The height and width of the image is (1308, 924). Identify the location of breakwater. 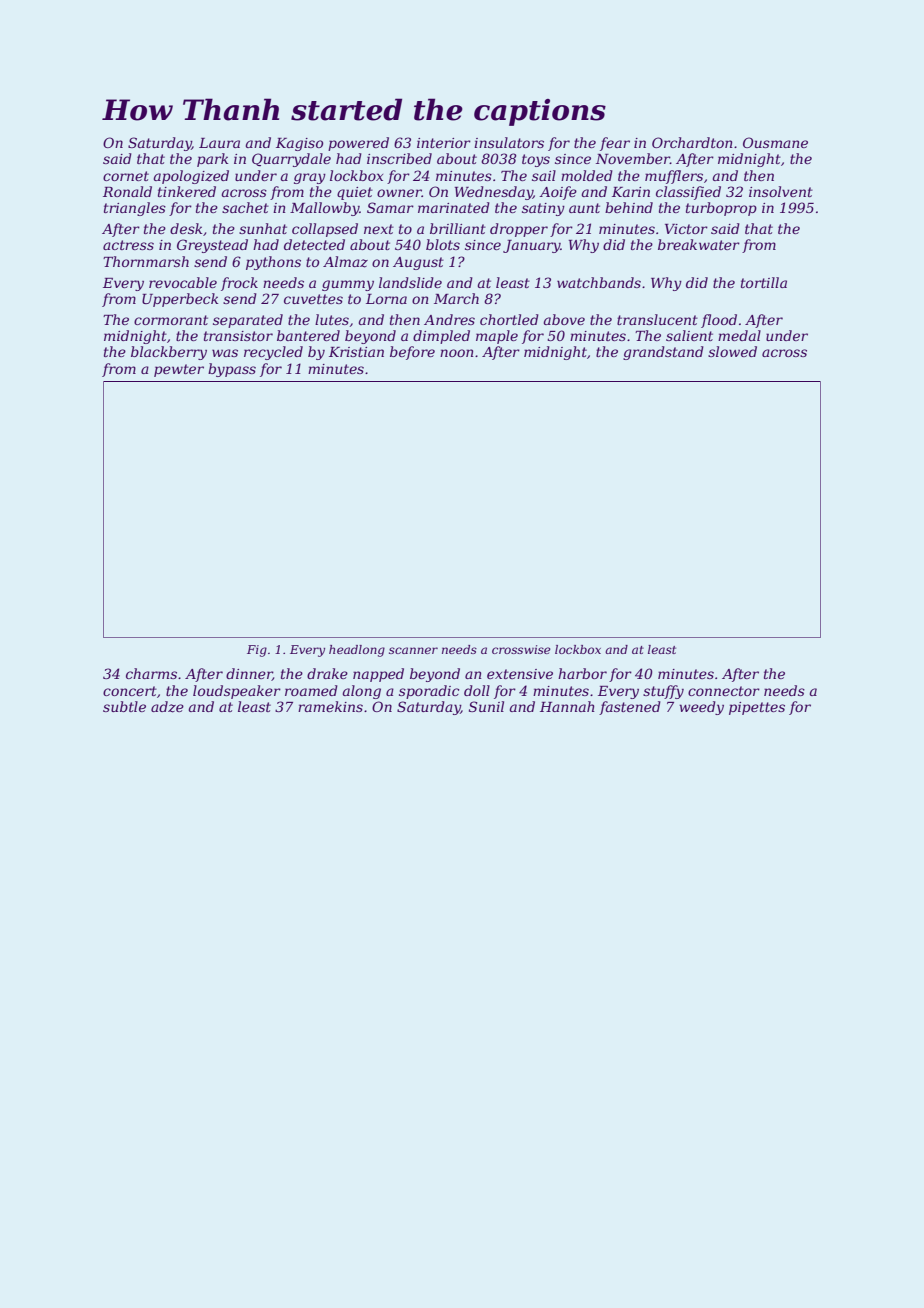
(699, 244).
